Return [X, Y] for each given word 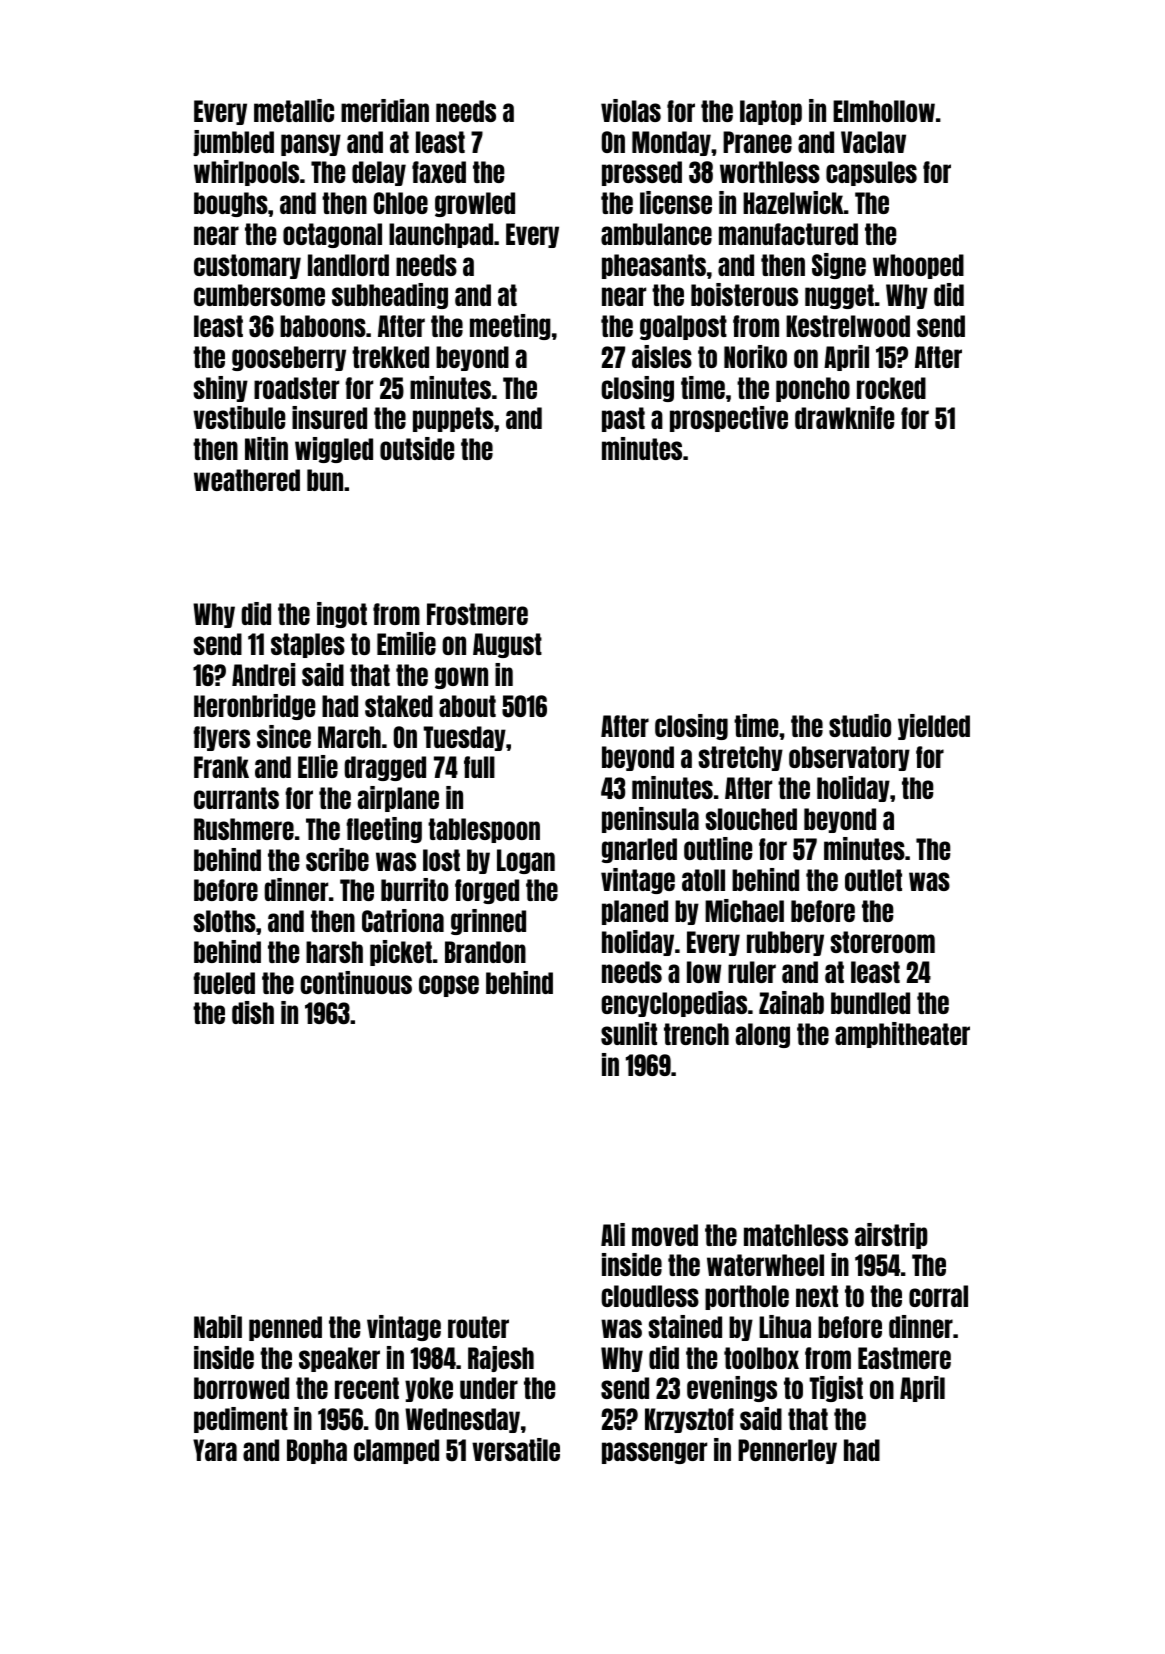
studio [860, 725]
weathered [247, 480]
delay [379, 173]
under [489, 1388]
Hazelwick [793, 202]
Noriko [755, 356]
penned [285, 1328]
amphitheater [902, 1035]
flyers [221, 738]
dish [253, 1012]
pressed [642, 173]
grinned [488, 922]
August [507, 645]
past [623, 419]
